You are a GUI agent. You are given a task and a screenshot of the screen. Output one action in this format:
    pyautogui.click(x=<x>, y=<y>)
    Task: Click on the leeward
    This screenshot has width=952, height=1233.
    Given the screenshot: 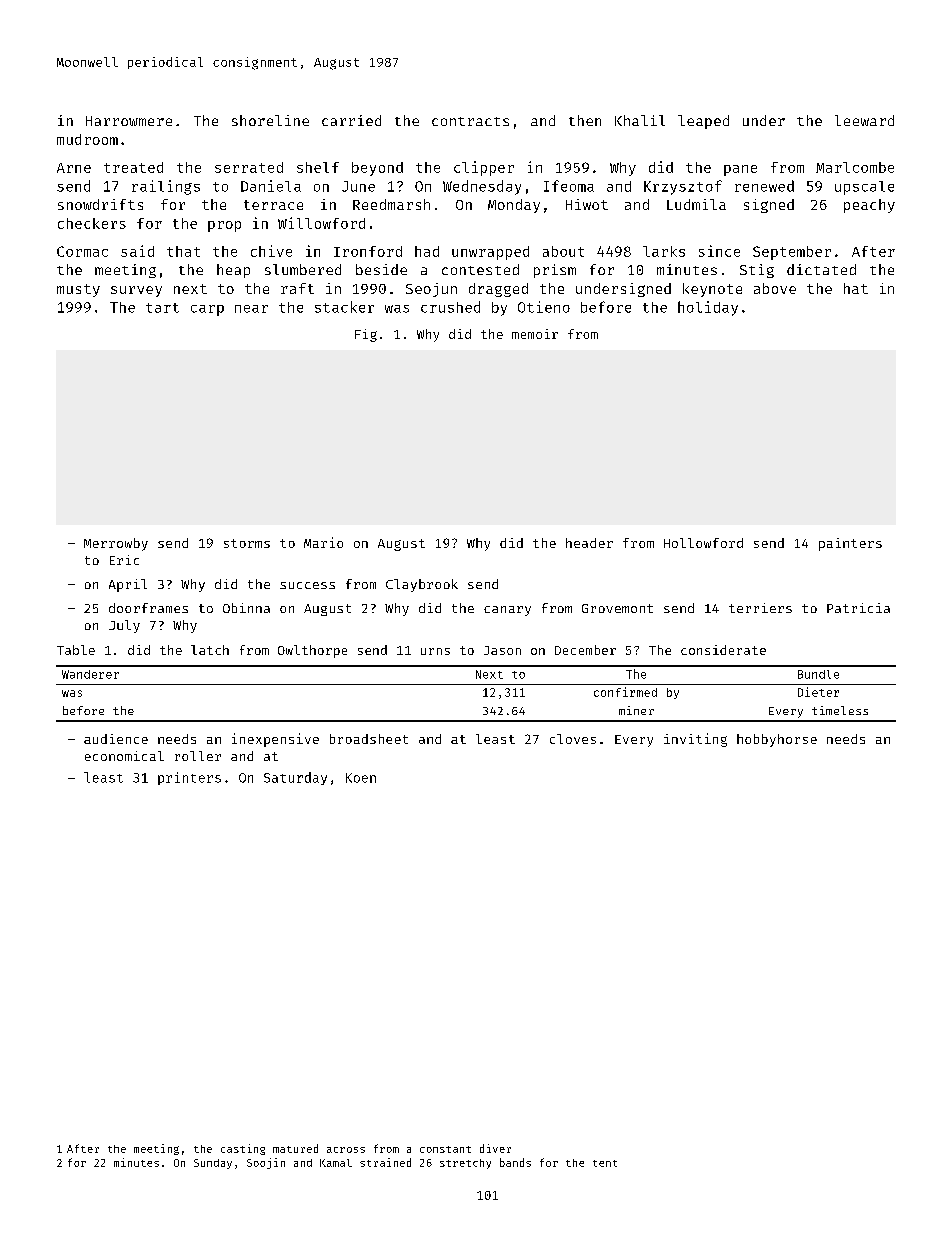 What is the action you would take?
    pyautogui.click(x=864, y=120)
